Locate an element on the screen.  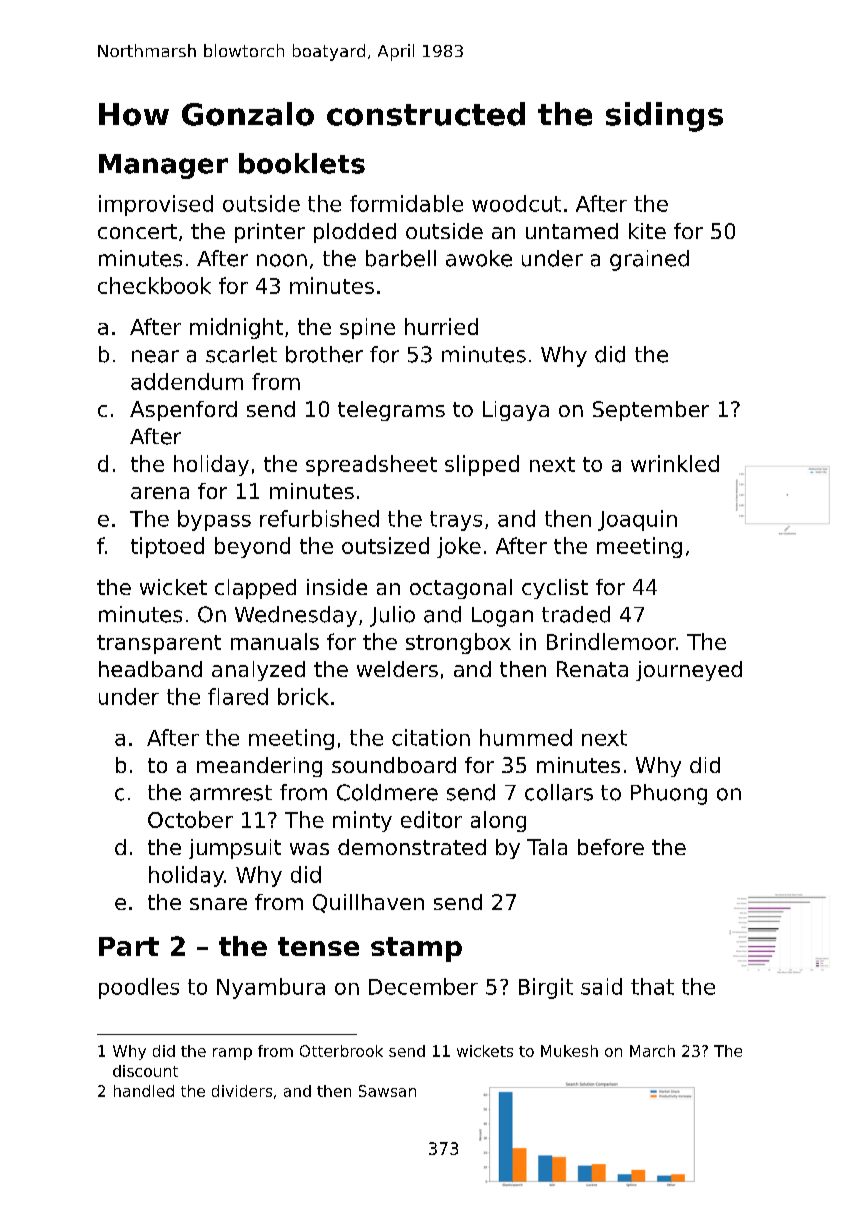
demonstrated is located at coordinates (412, 847).
